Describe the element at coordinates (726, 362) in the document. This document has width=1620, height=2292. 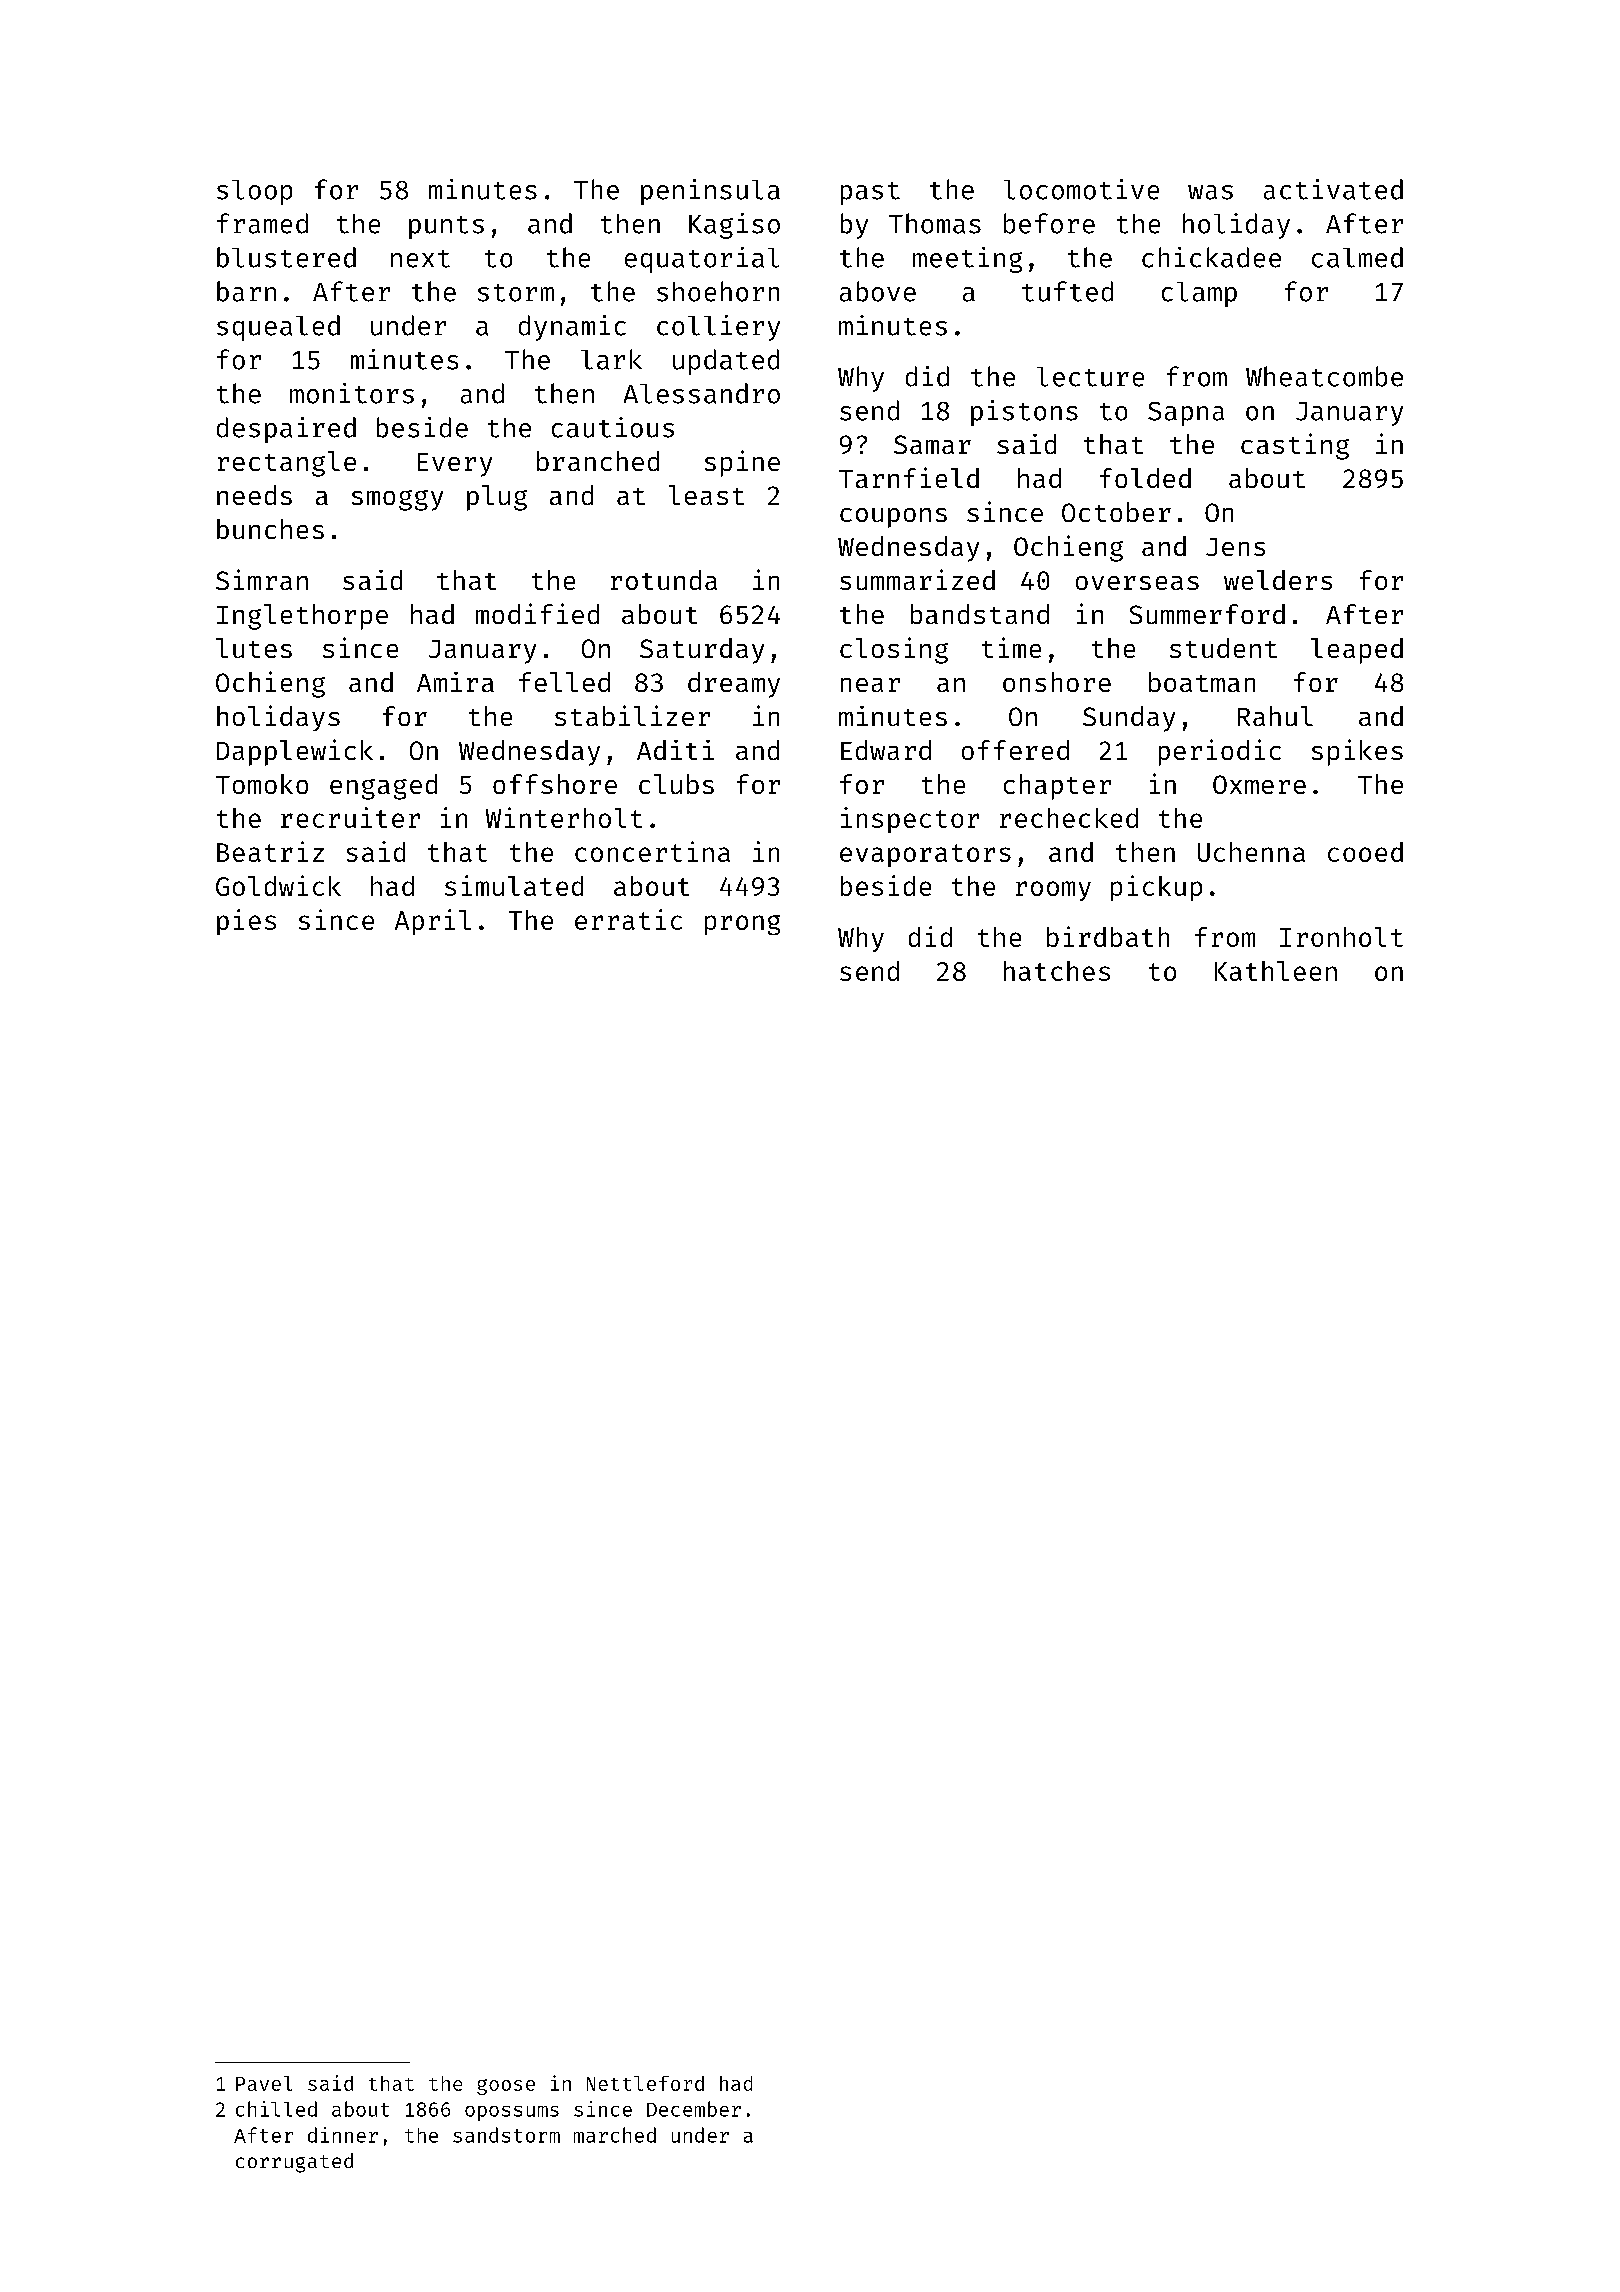
I see `updated` at that location.
